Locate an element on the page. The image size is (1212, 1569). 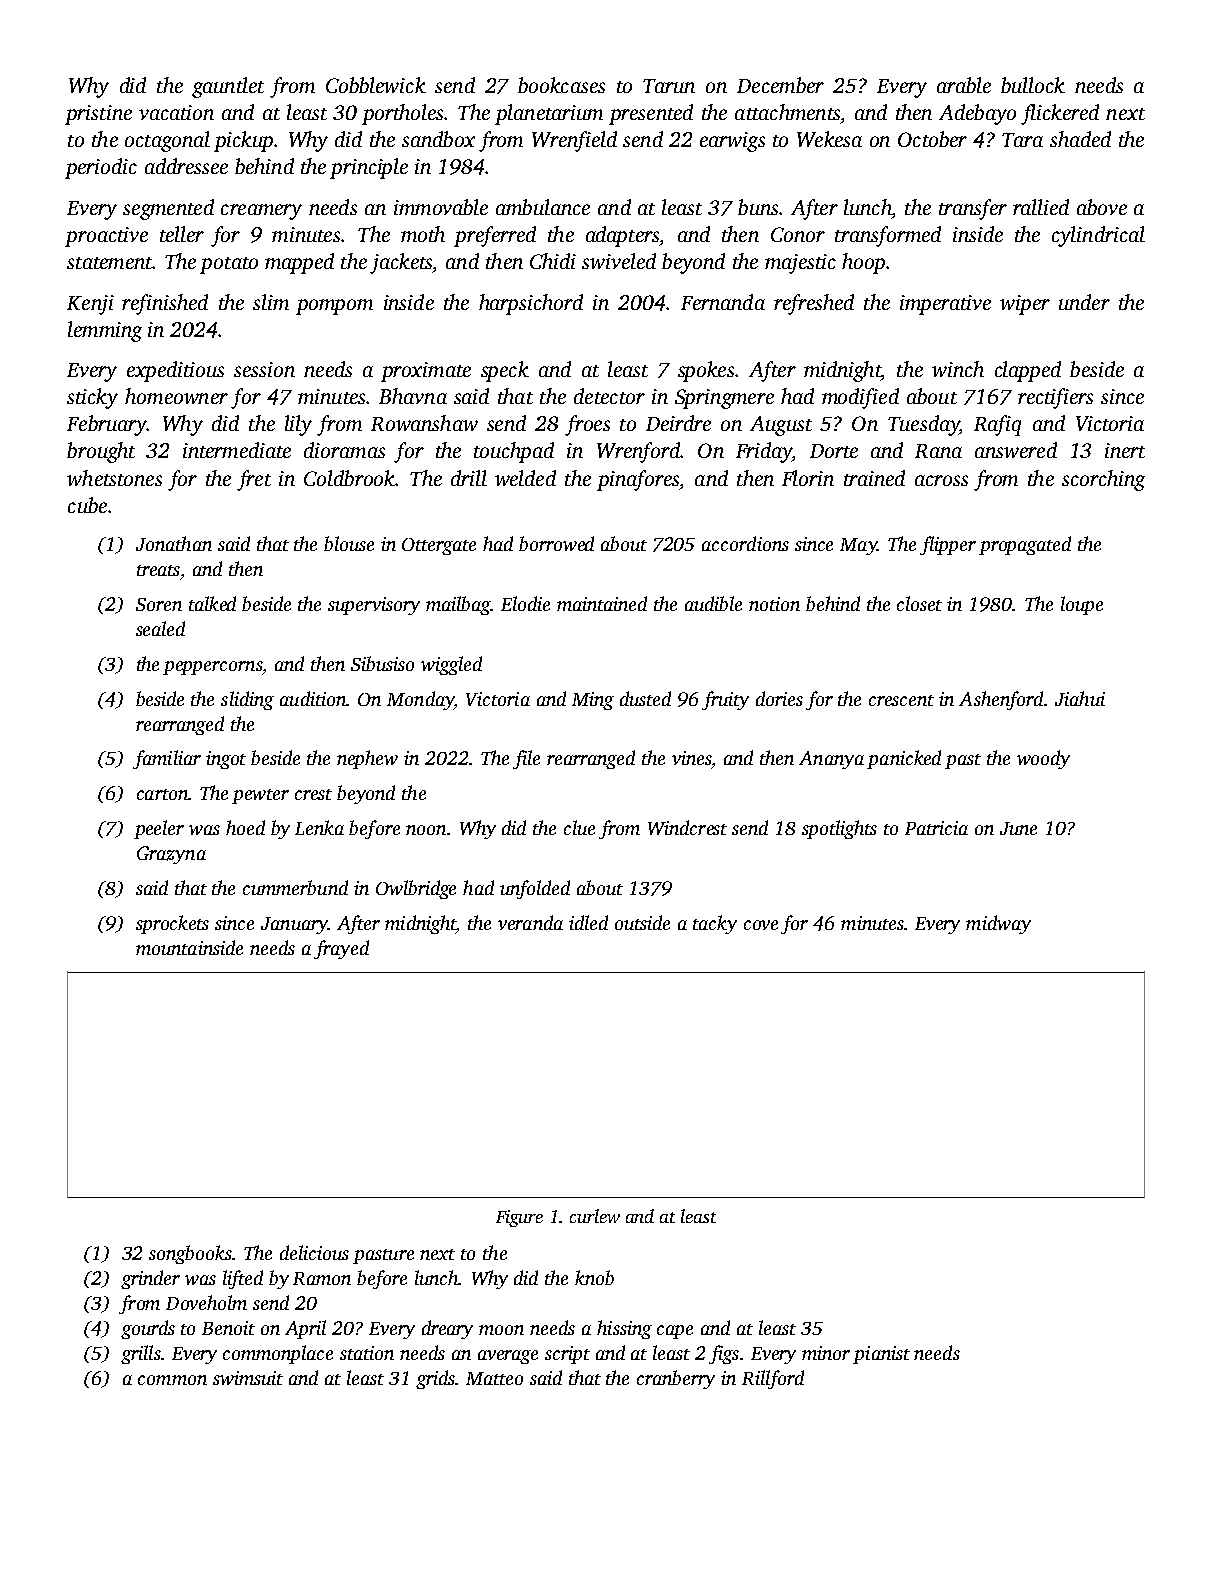
pianist is located at coordinates (881, 1355).
